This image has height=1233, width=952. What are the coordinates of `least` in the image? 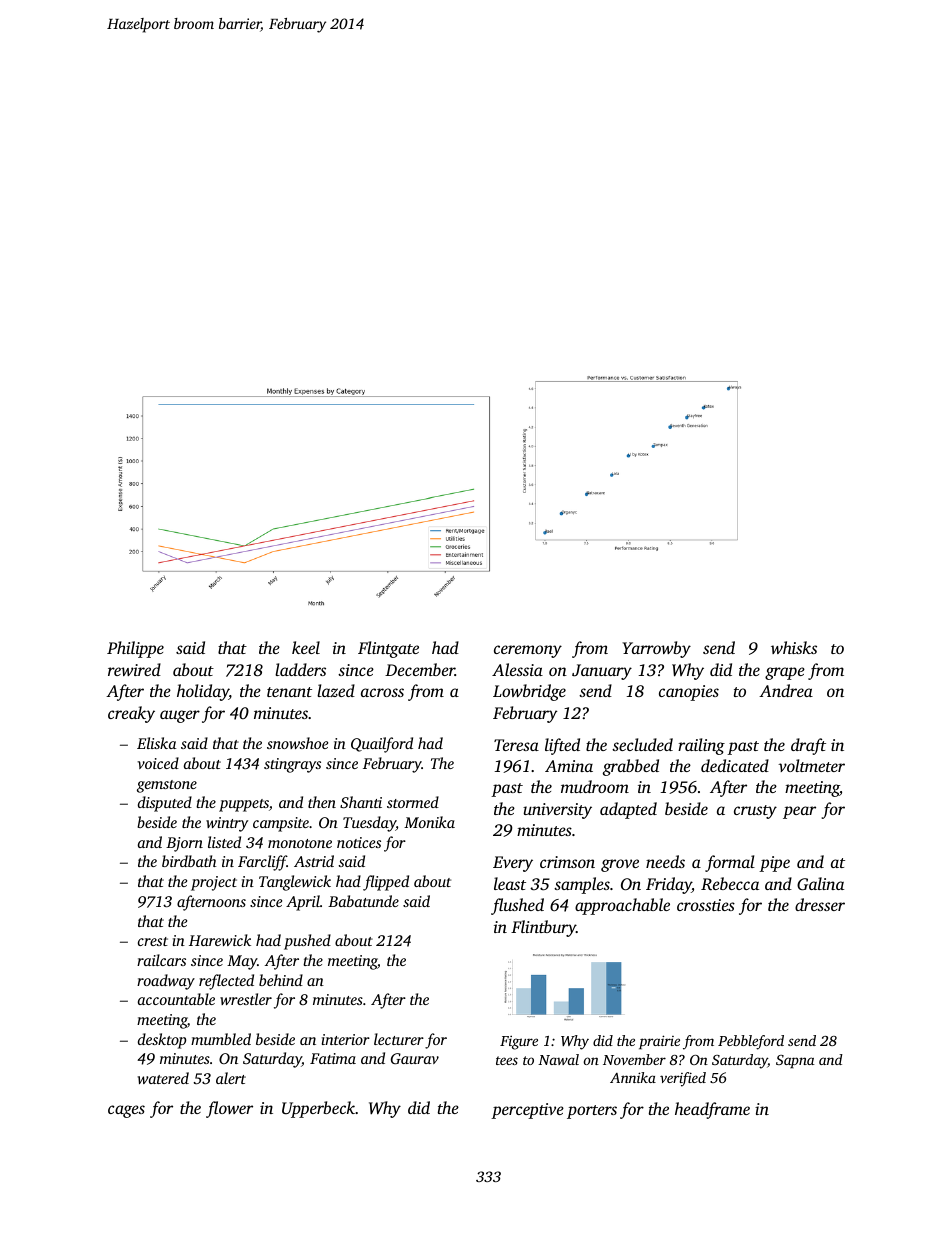 It's located at (510, 883).
